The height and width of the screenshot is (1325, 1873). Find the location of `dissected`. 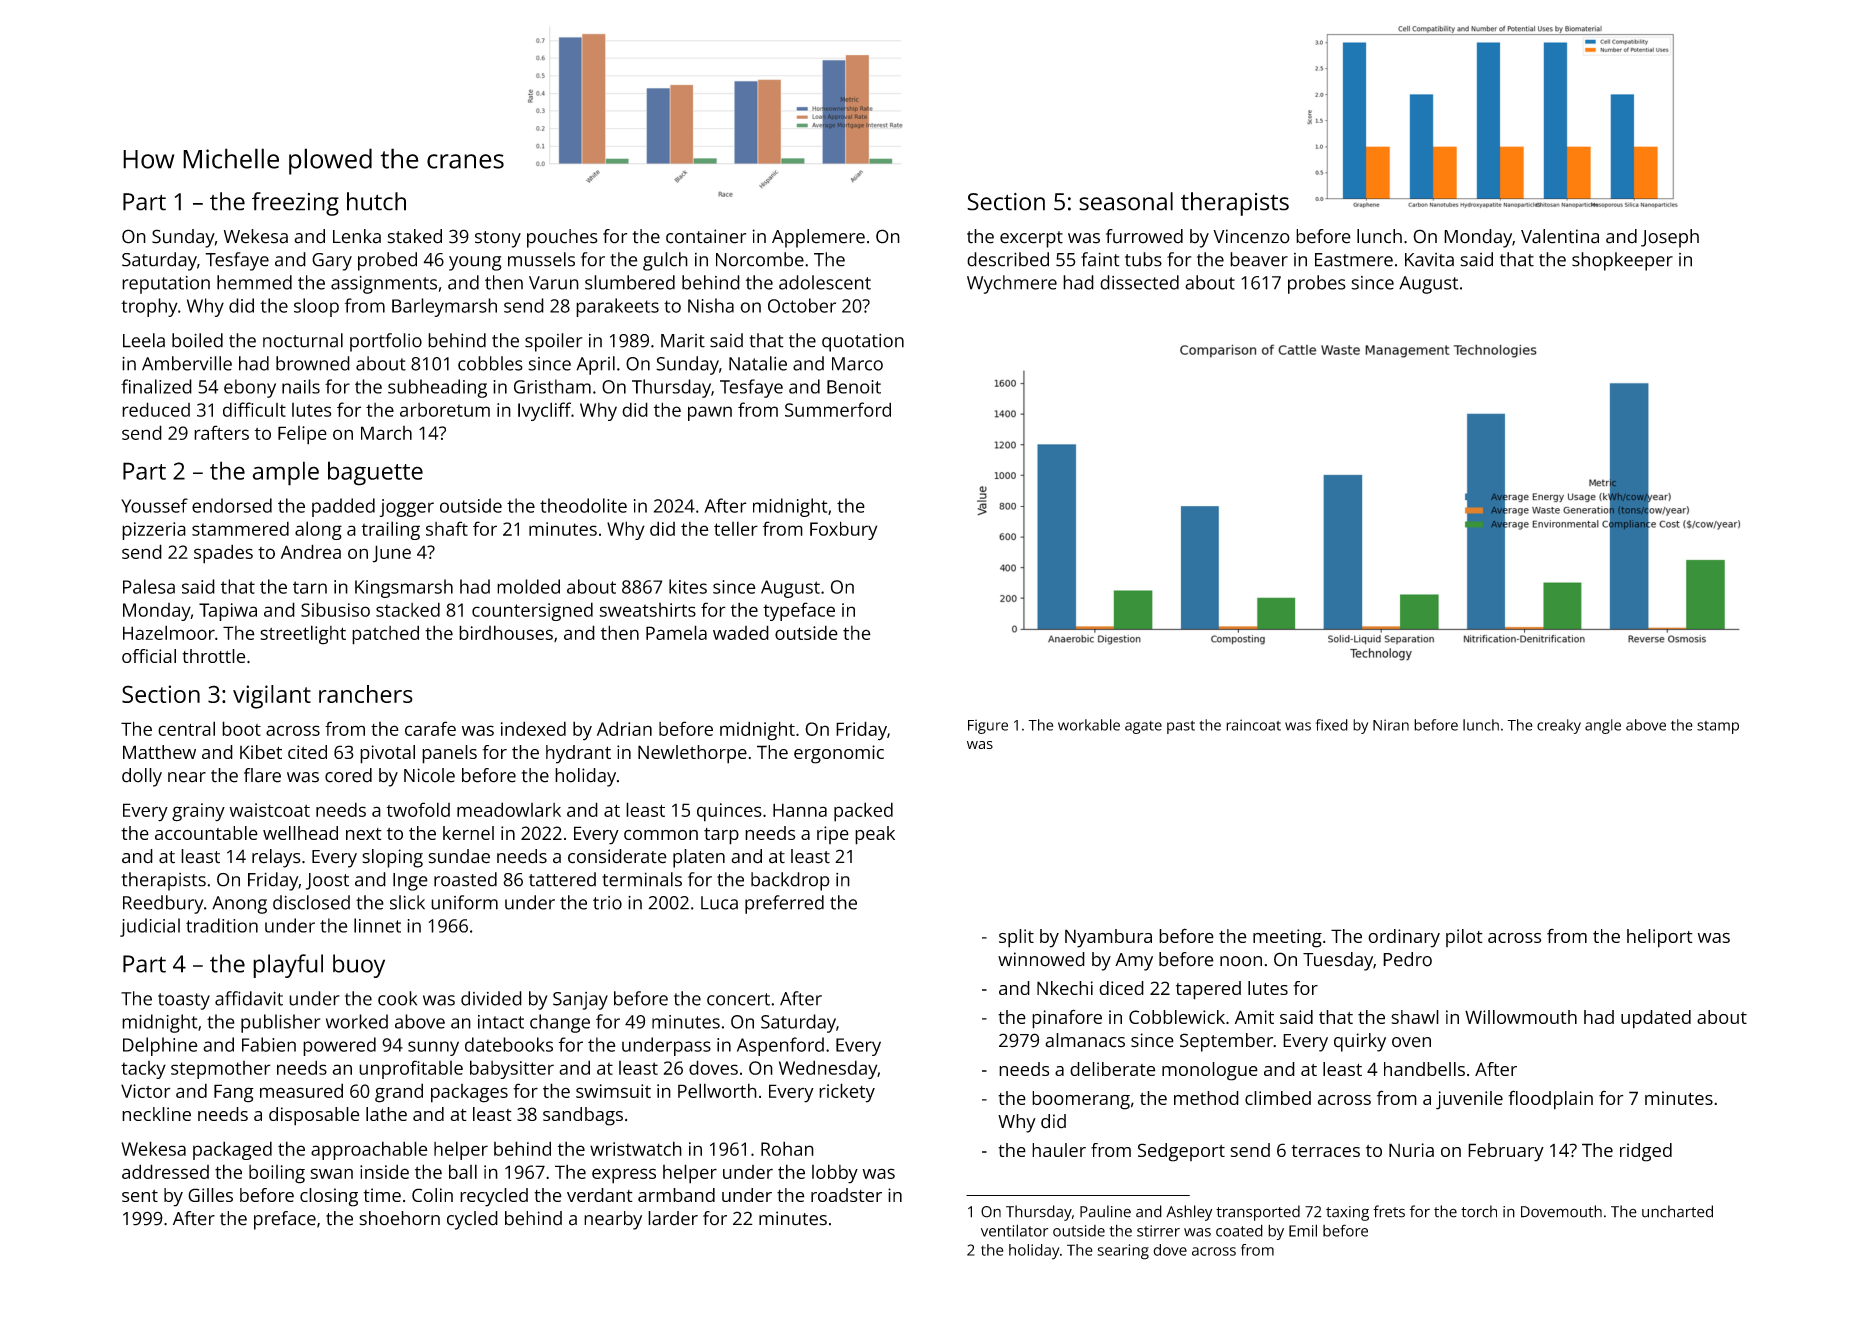

dissected is located at coordinates (1139, 282).
